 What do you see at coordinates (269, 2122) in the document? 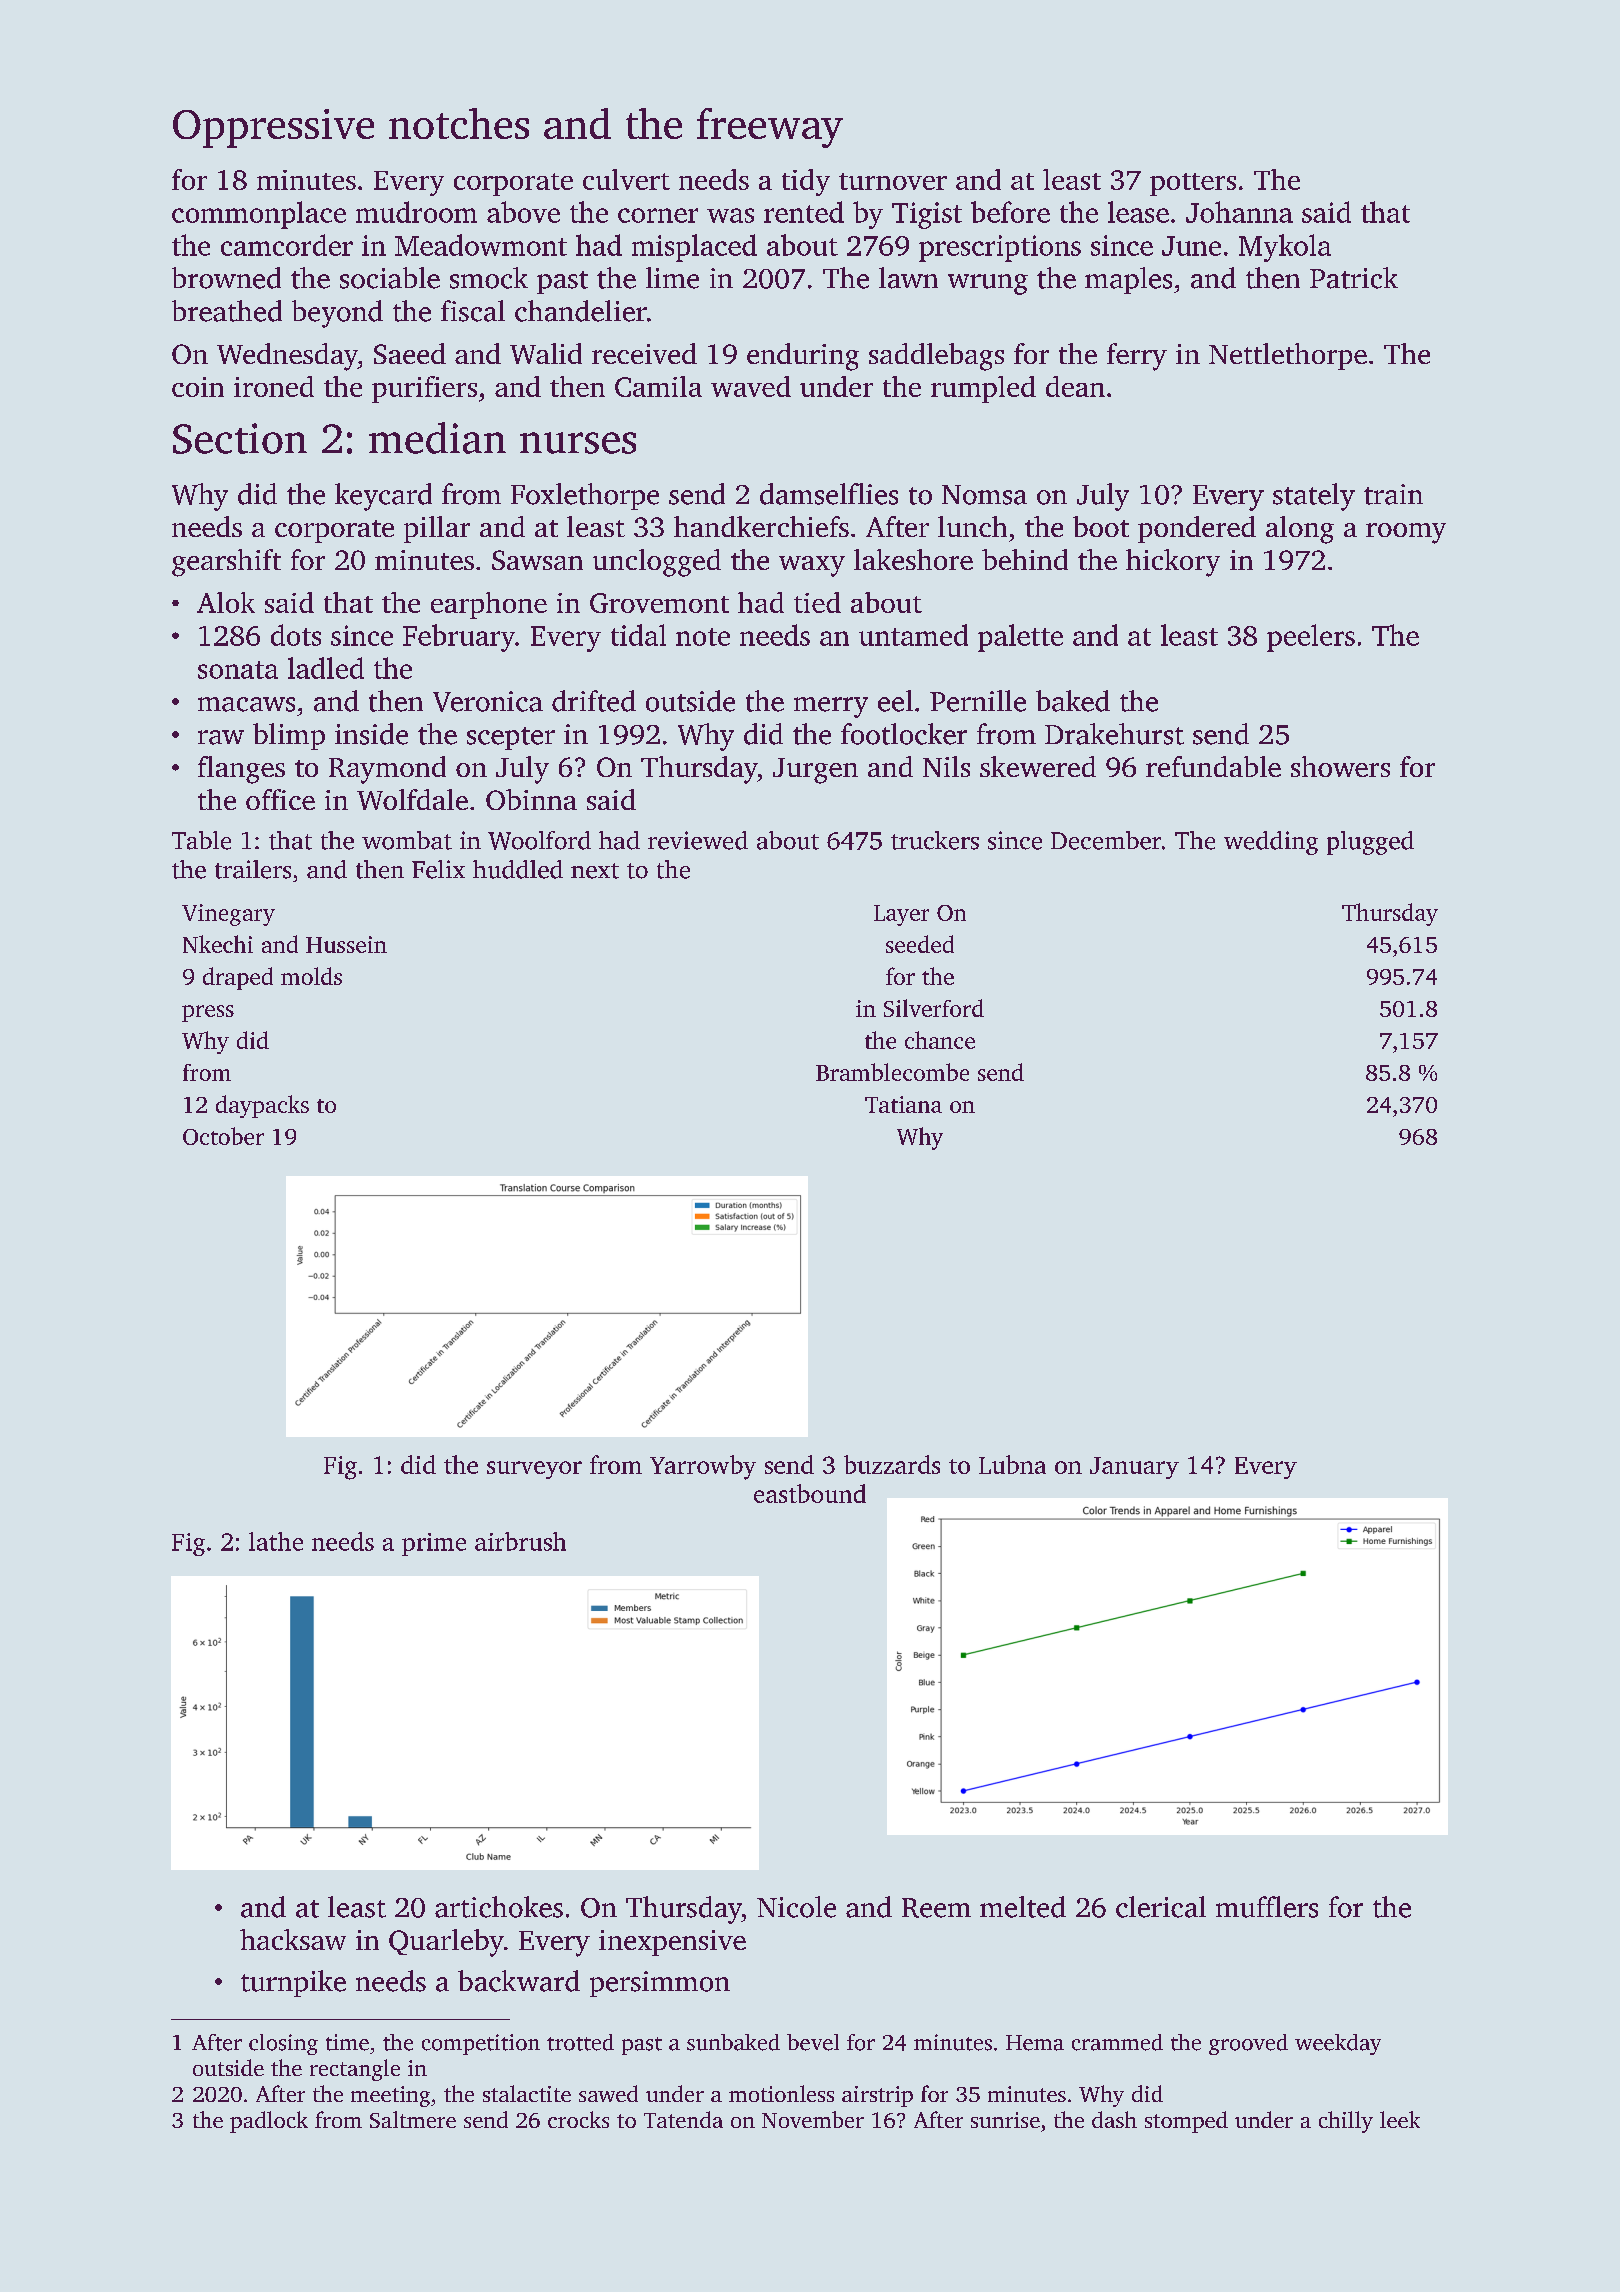
I see `padlock` at bounding box center [269, 2122].
